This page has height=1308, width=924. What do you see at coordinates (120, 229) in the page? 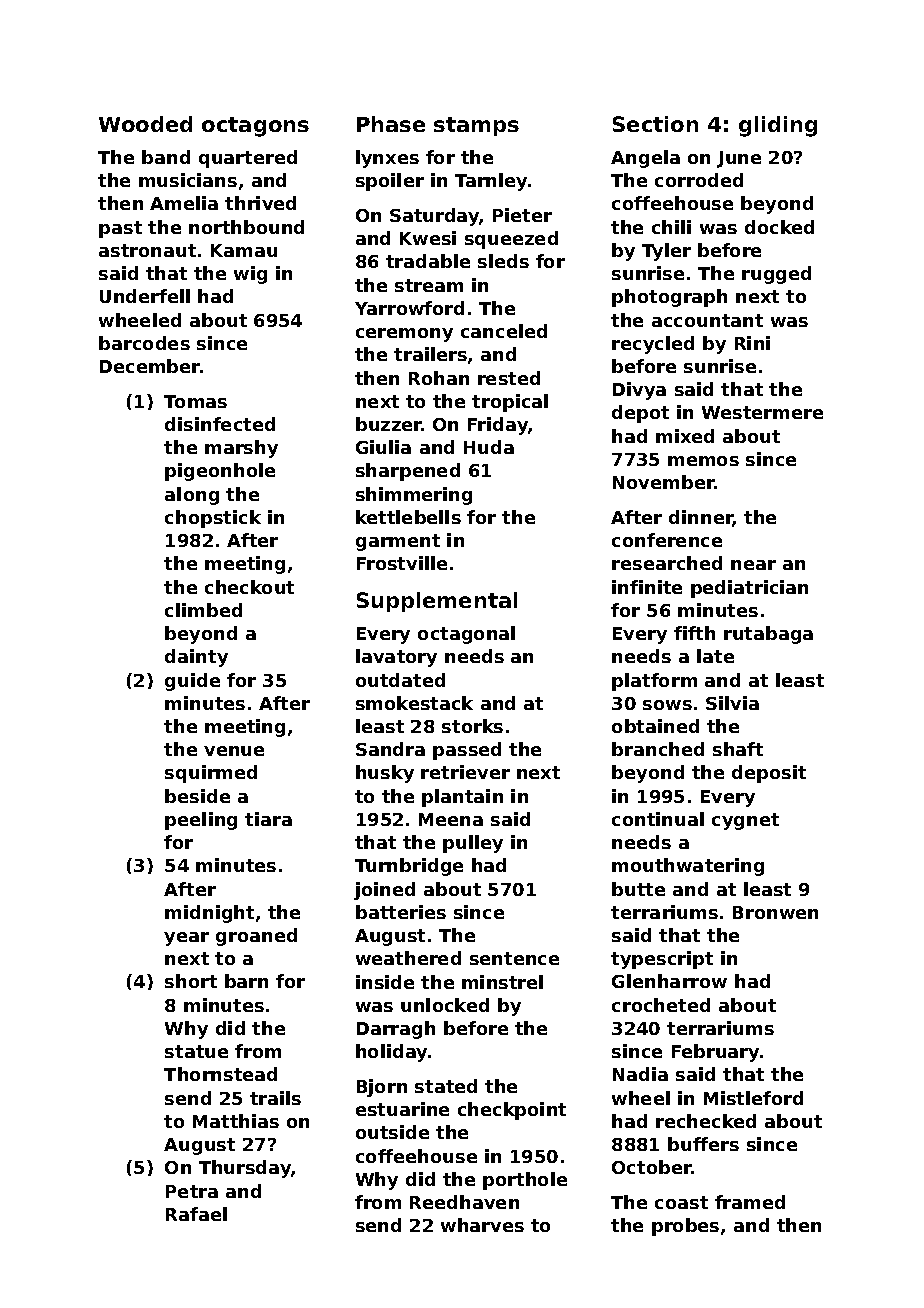
I see `past` at bounding box center [120, 229].
